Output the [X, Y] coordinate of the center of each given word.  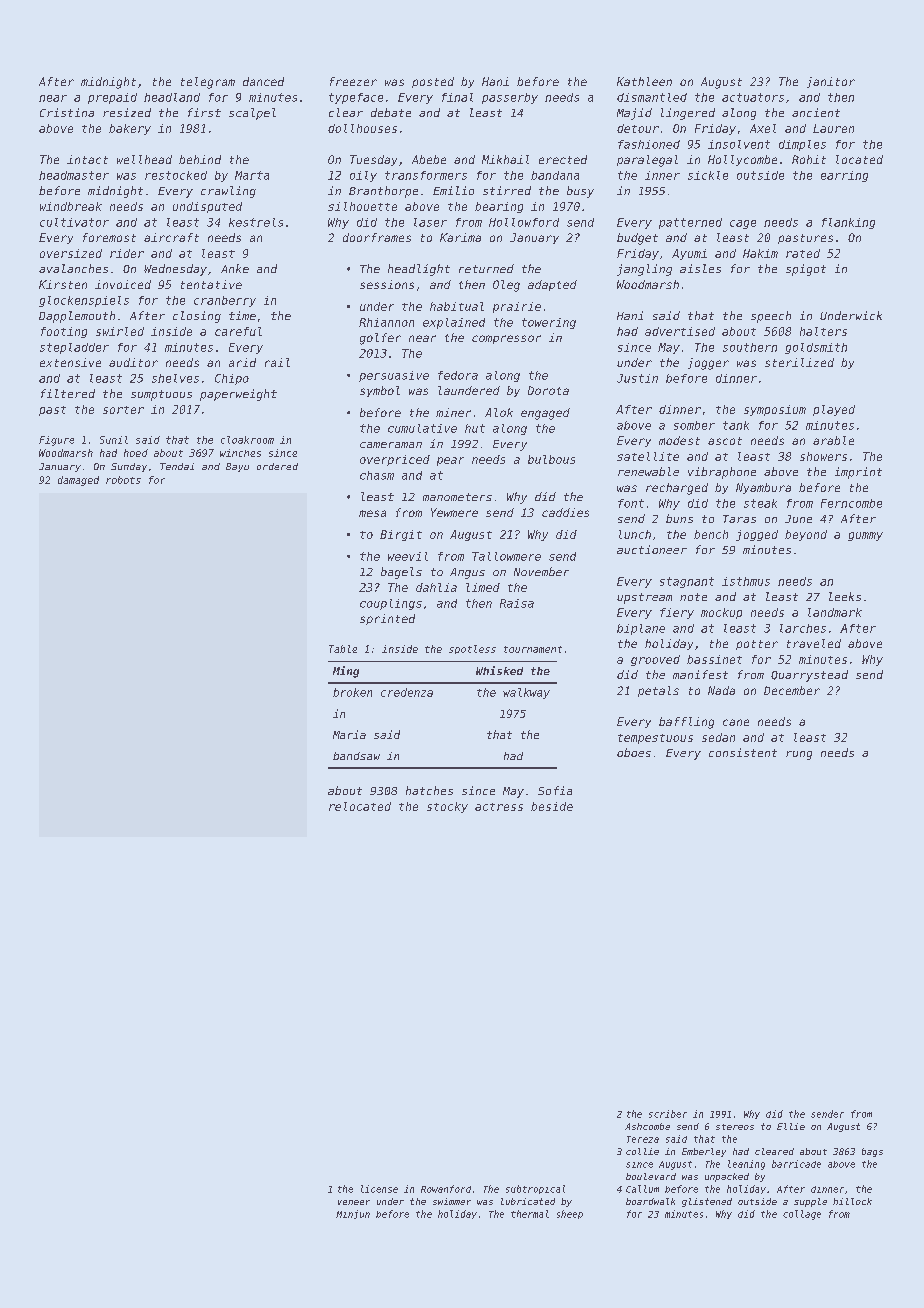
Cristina [67, 112]
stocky [447, 807]
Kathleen [644, 81]
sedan [718, 737]
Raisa [517, 603]
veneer [354, 1202]
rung [799, 755]
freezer [353, 81]
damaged [78, 481]
